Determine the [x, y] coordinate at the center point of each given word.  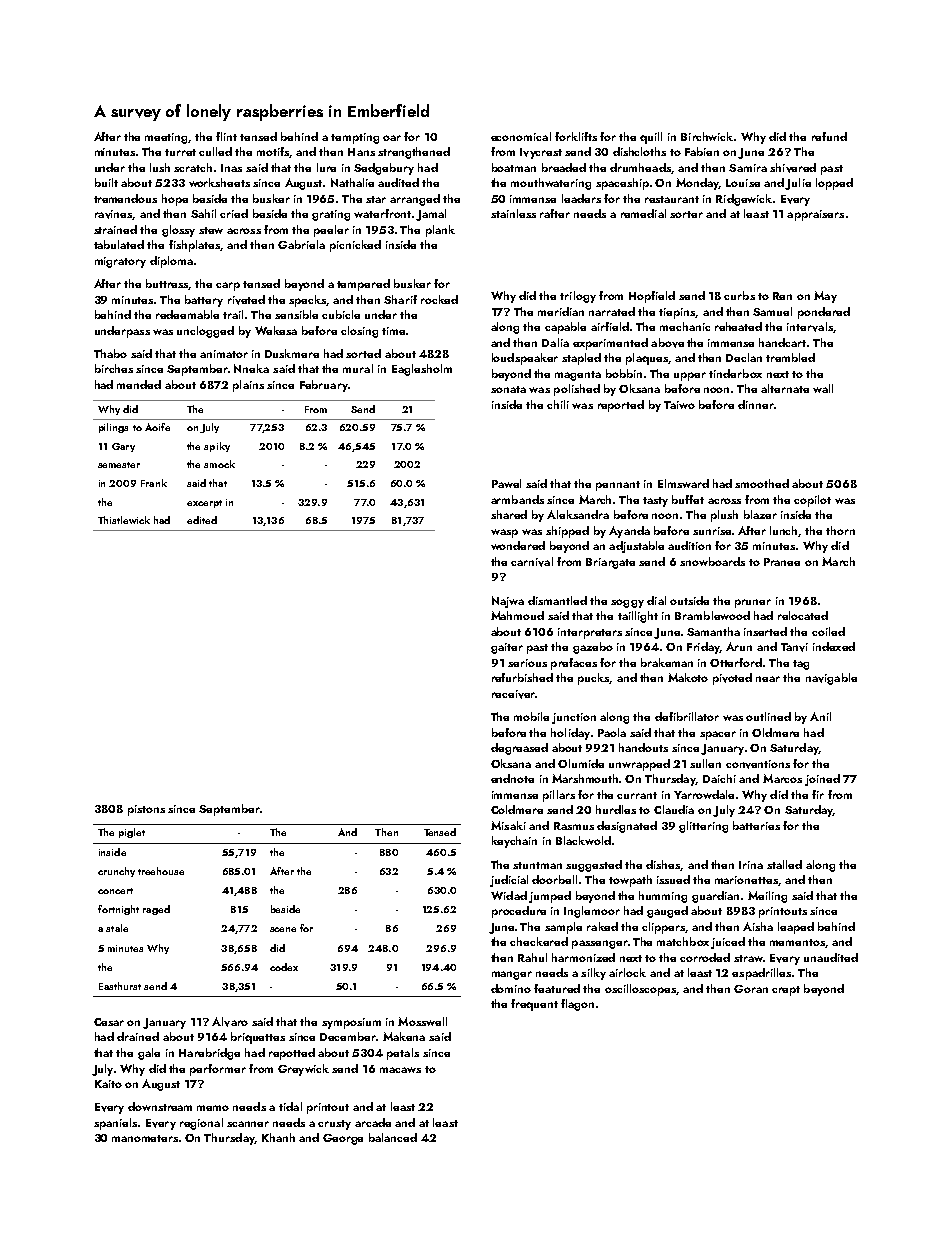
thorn [840, 530]
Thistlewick [124, 520]
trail [233, 314]
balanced [393, 1137]
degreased [519, 749]
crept [786, 991]
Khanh [278, 1137]
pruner [753, 603]
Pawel [506, 483]
